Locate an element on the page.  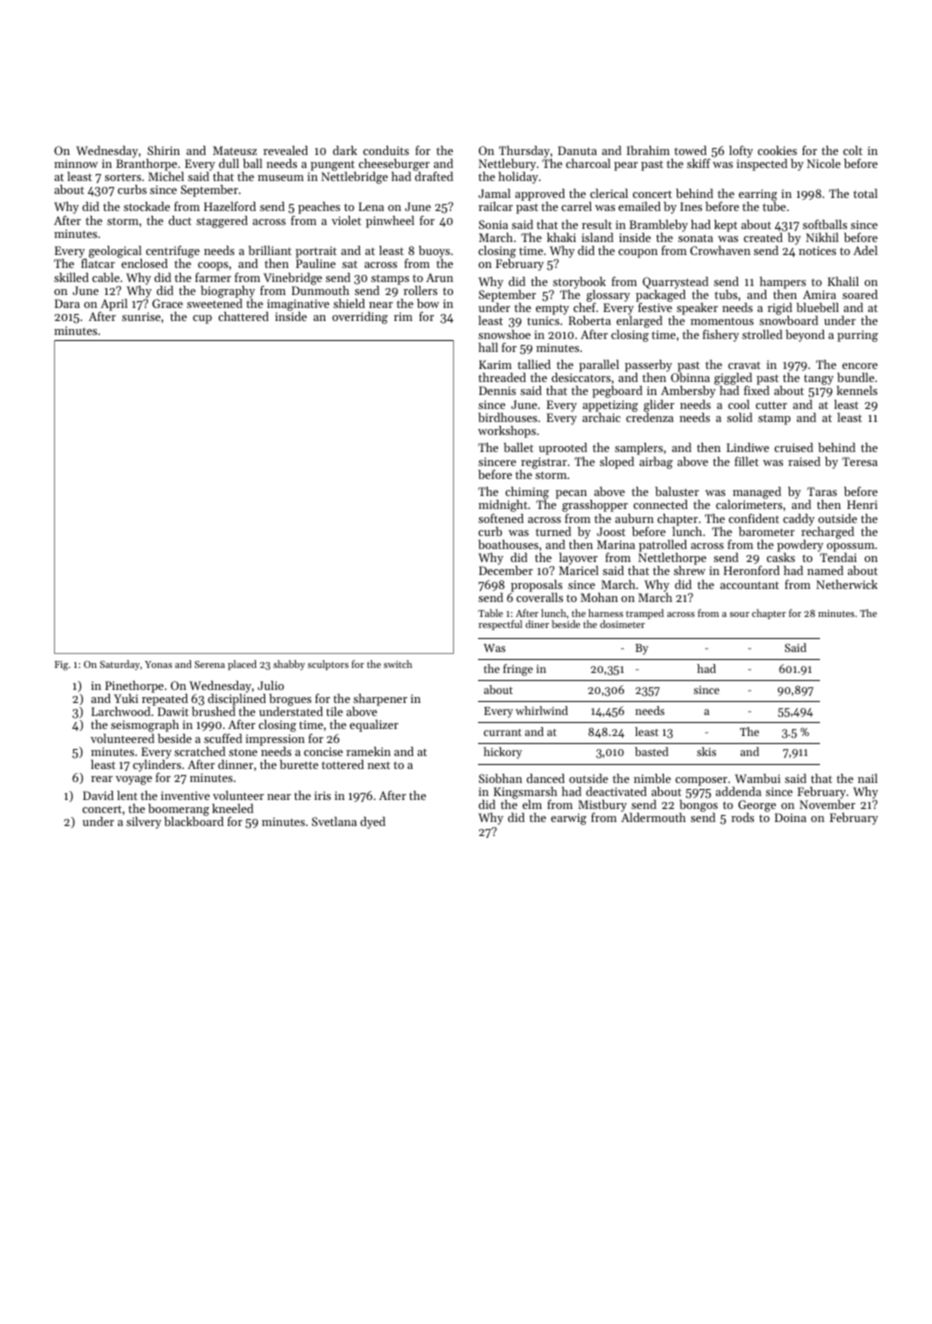
Dara is located at coordinates (67, 303).
